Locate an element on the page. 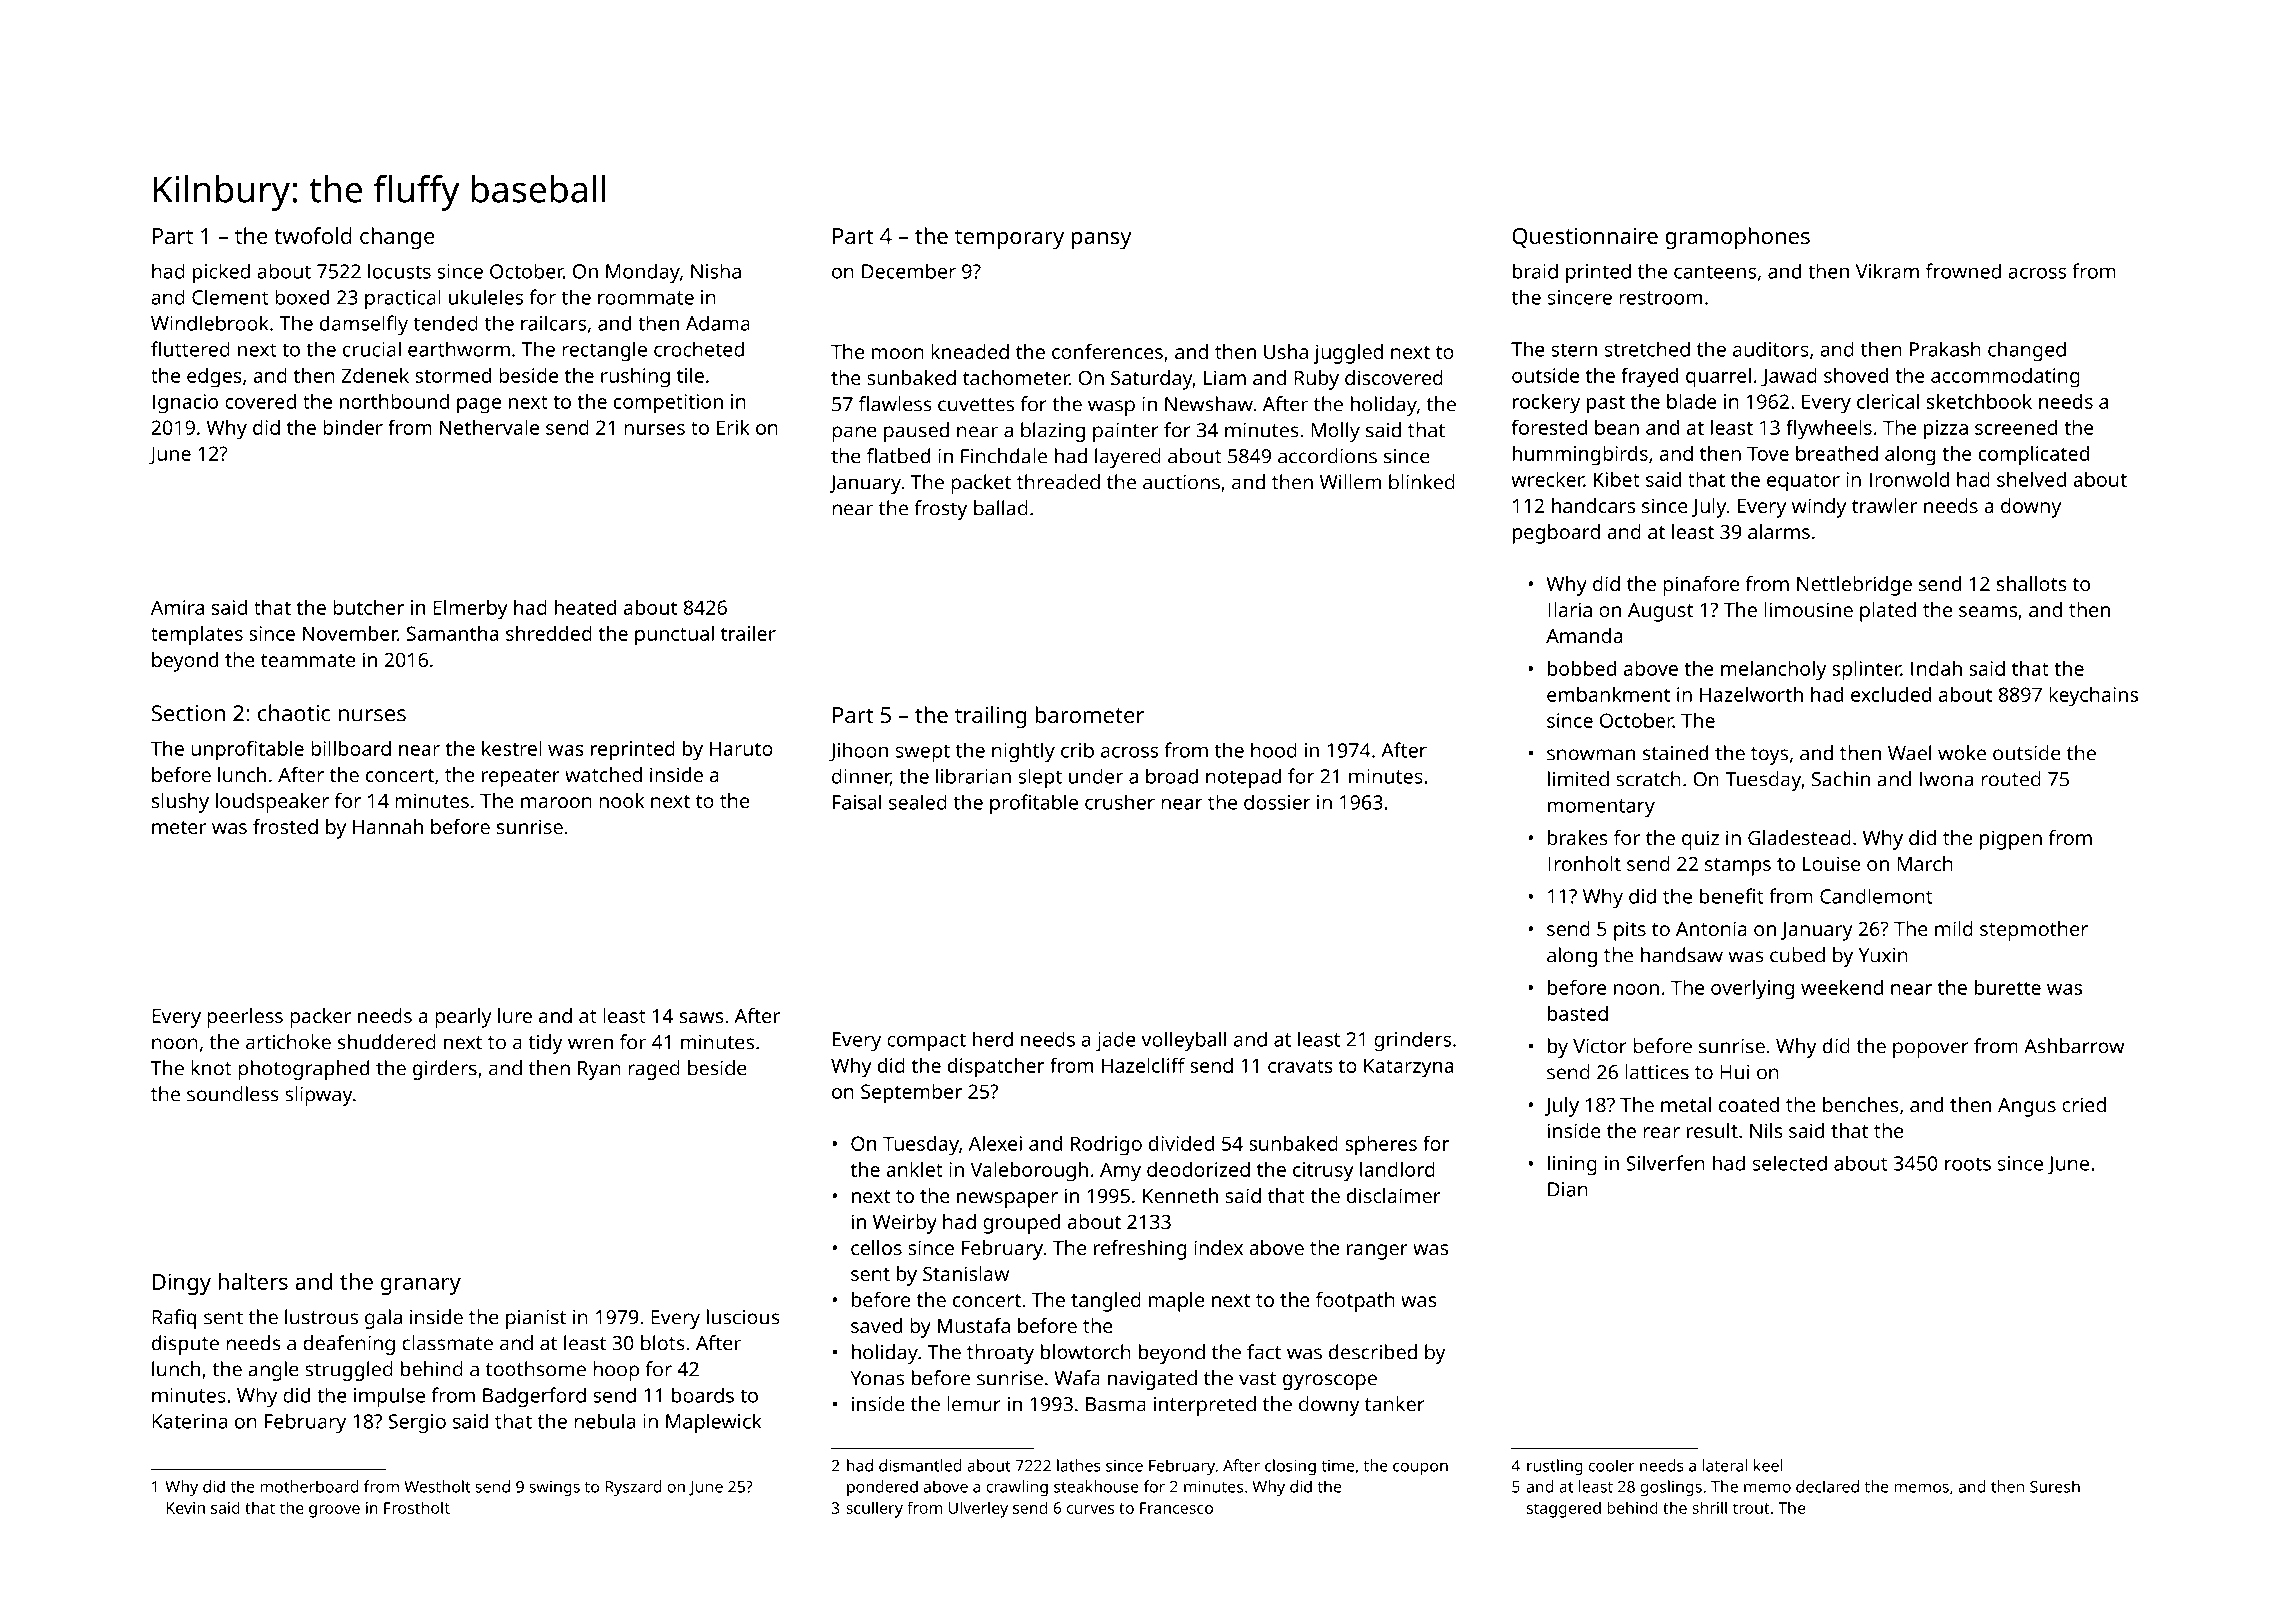 This image has width=2292, height=1620. Suresh is located at coordinates (2055, 1486).
